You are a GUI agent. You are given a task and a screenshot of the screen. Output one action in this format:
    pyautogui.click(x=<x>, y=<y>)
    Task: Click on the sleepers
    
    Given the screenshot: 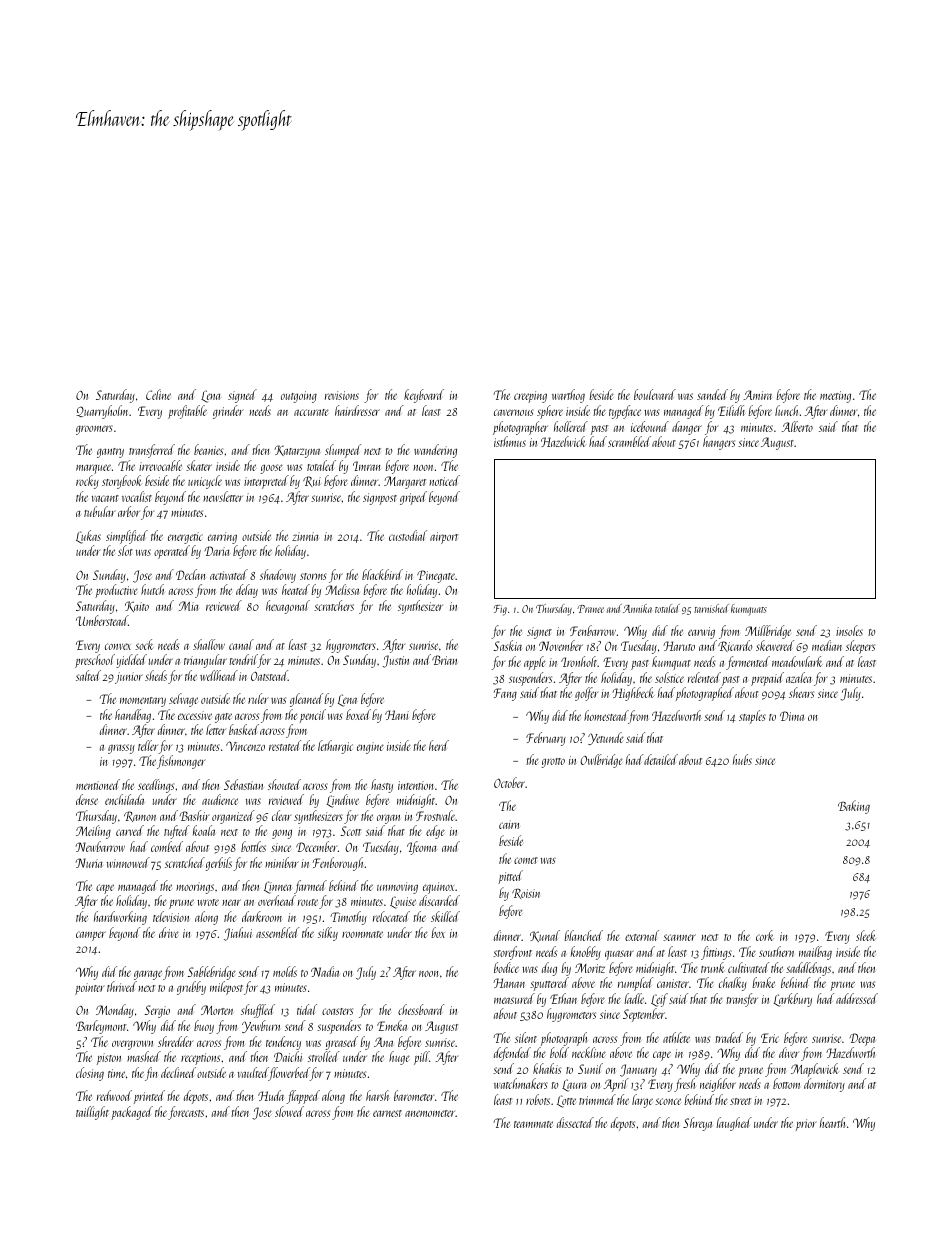 What is the action you would take?
    pyautogui.click(x=860, y=647)
